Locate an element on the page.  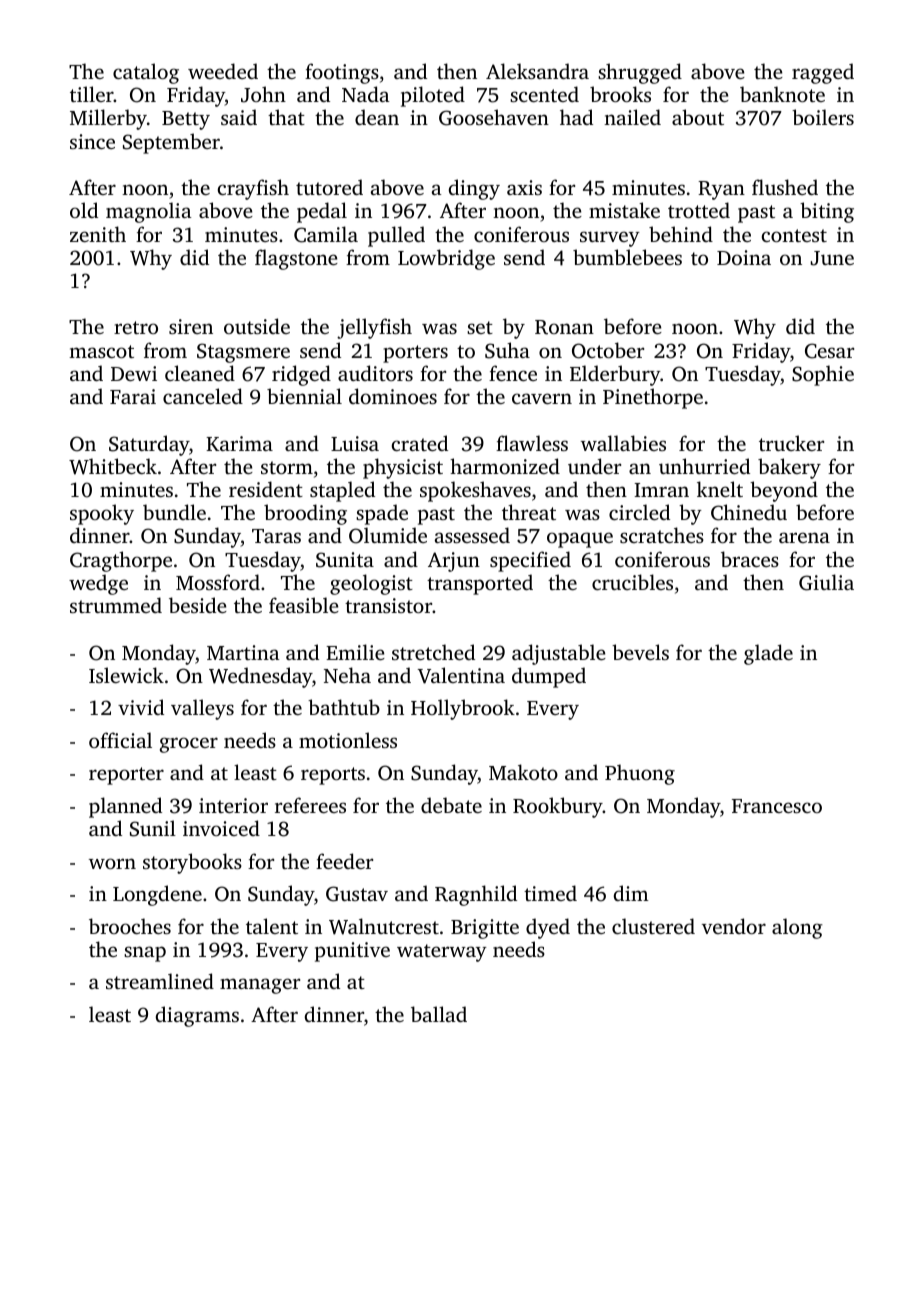
Aleksandra is located at coordinates (537, 71).
